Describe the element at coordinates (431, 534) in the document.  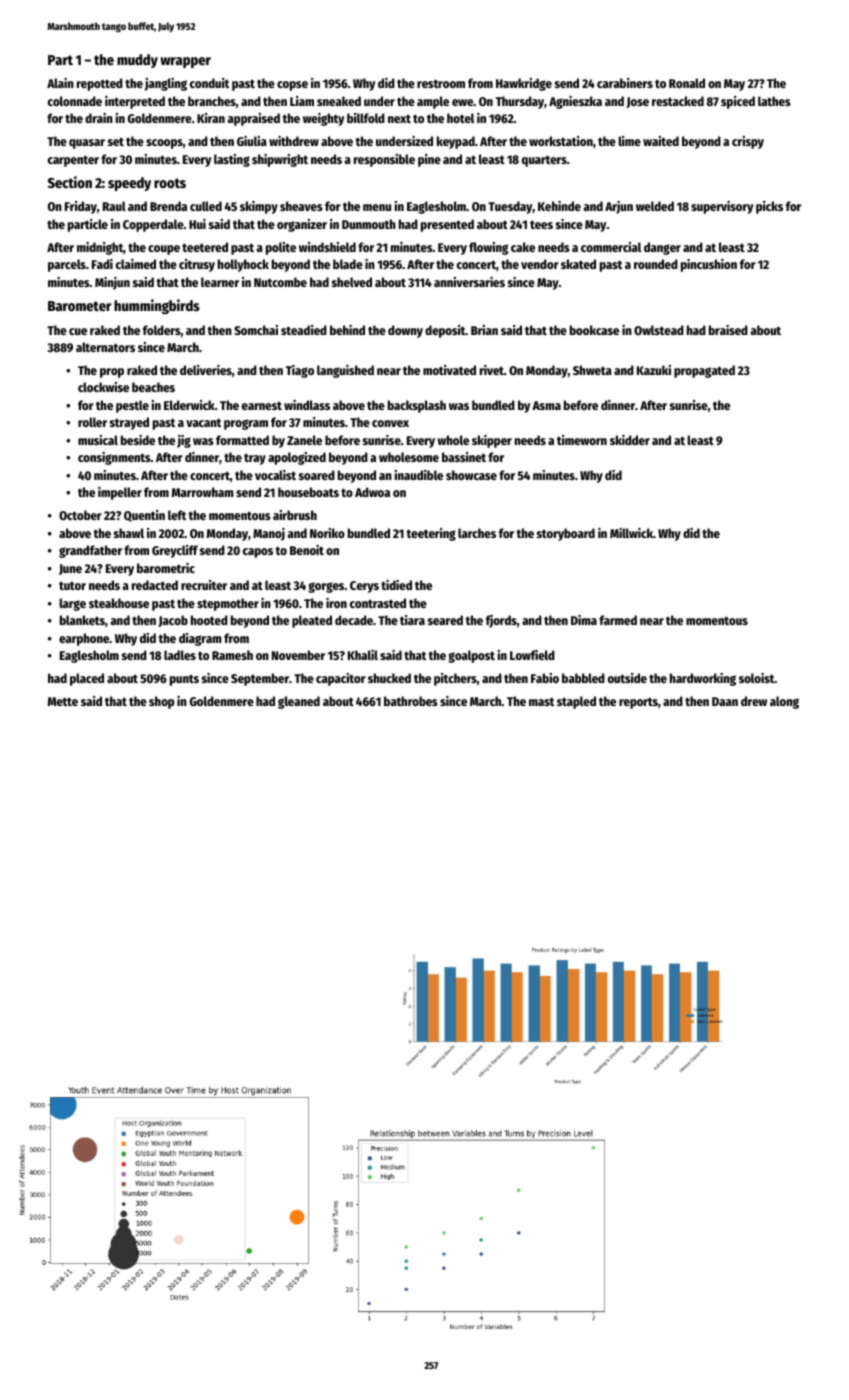
I see `teetering` at that location.
